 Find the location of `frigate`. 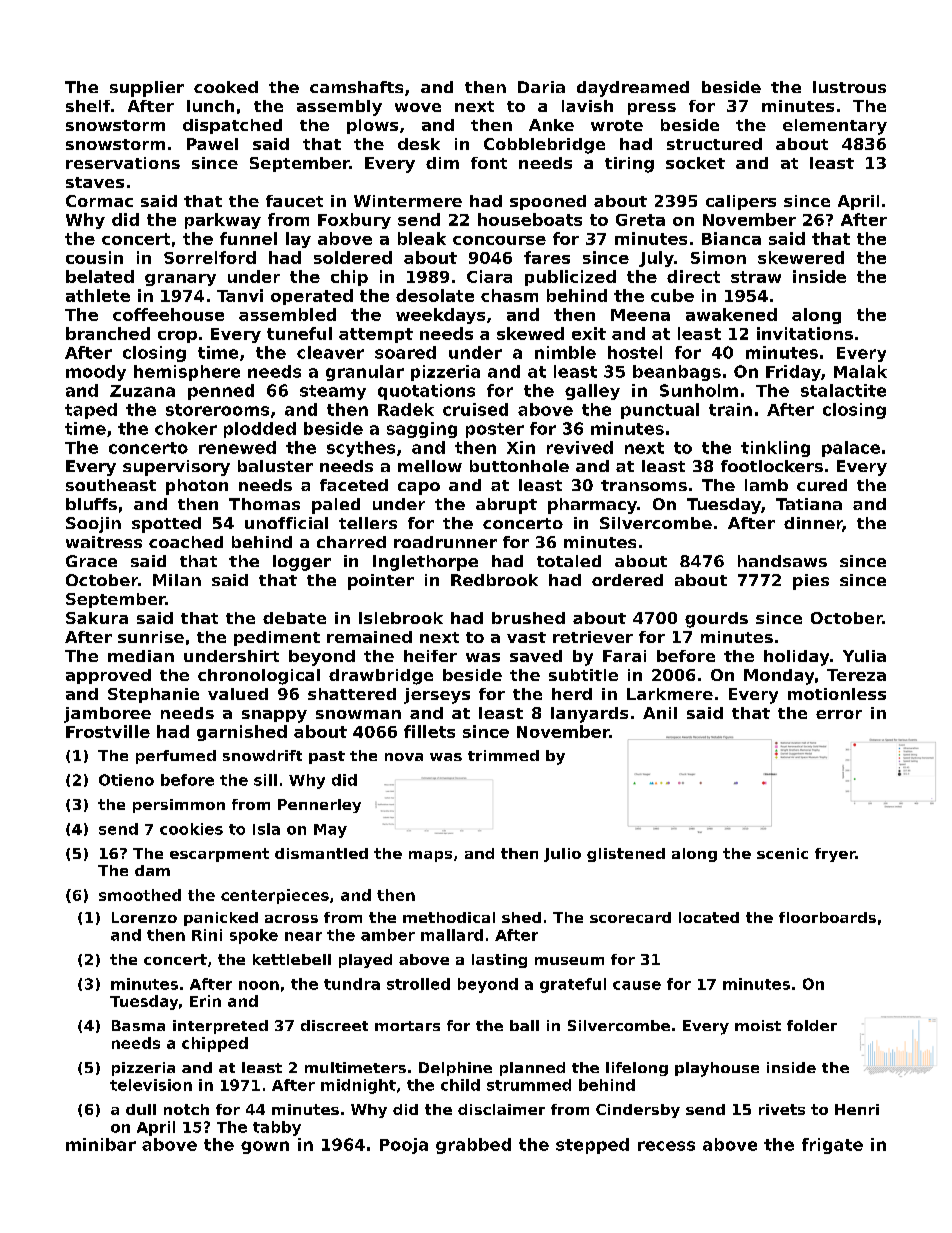

frigate is located at coordinates (832, 1146).
